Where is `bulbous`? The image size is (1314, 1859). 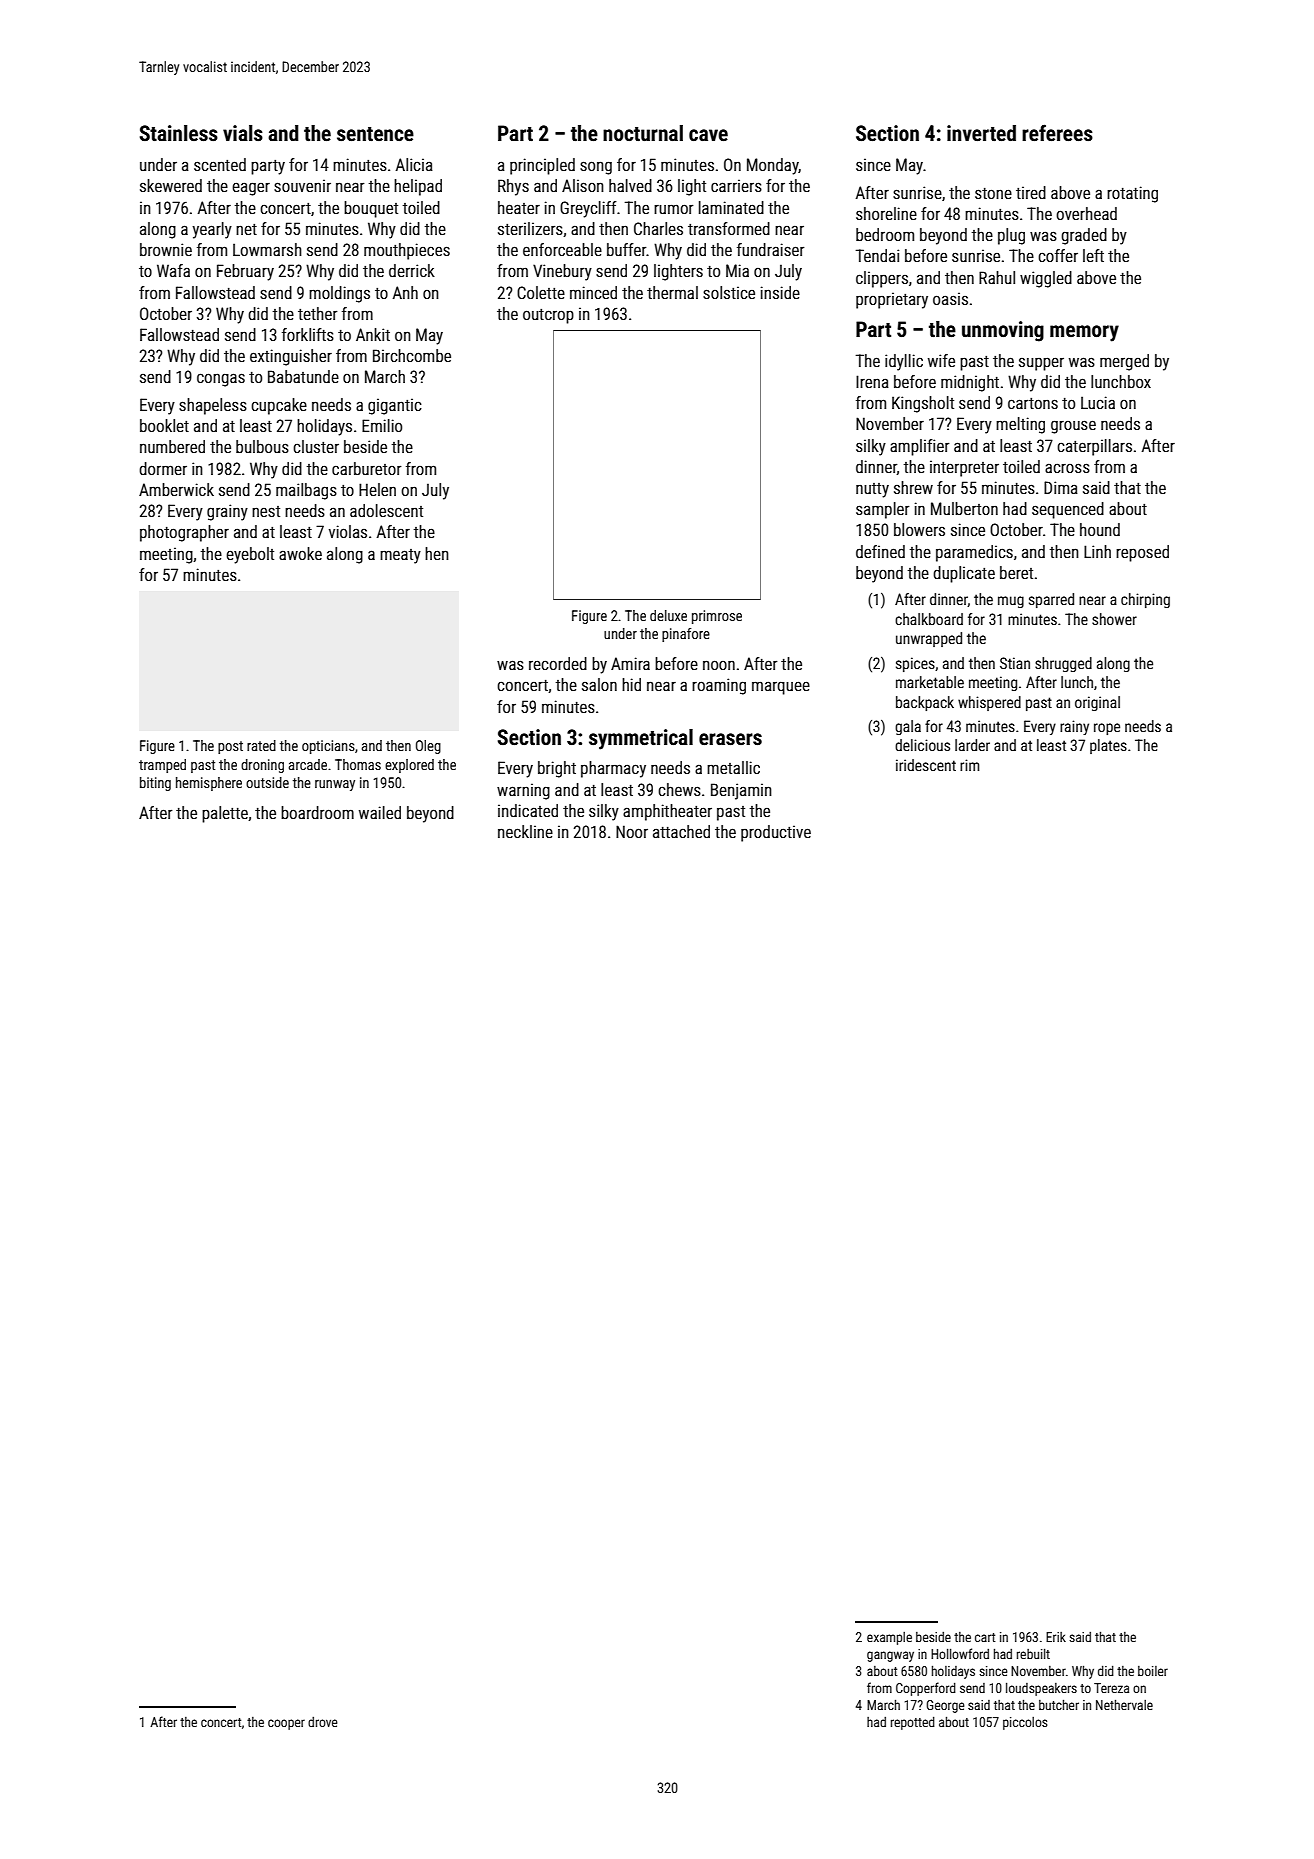 bulbous is located at coordinates (262, 446).
